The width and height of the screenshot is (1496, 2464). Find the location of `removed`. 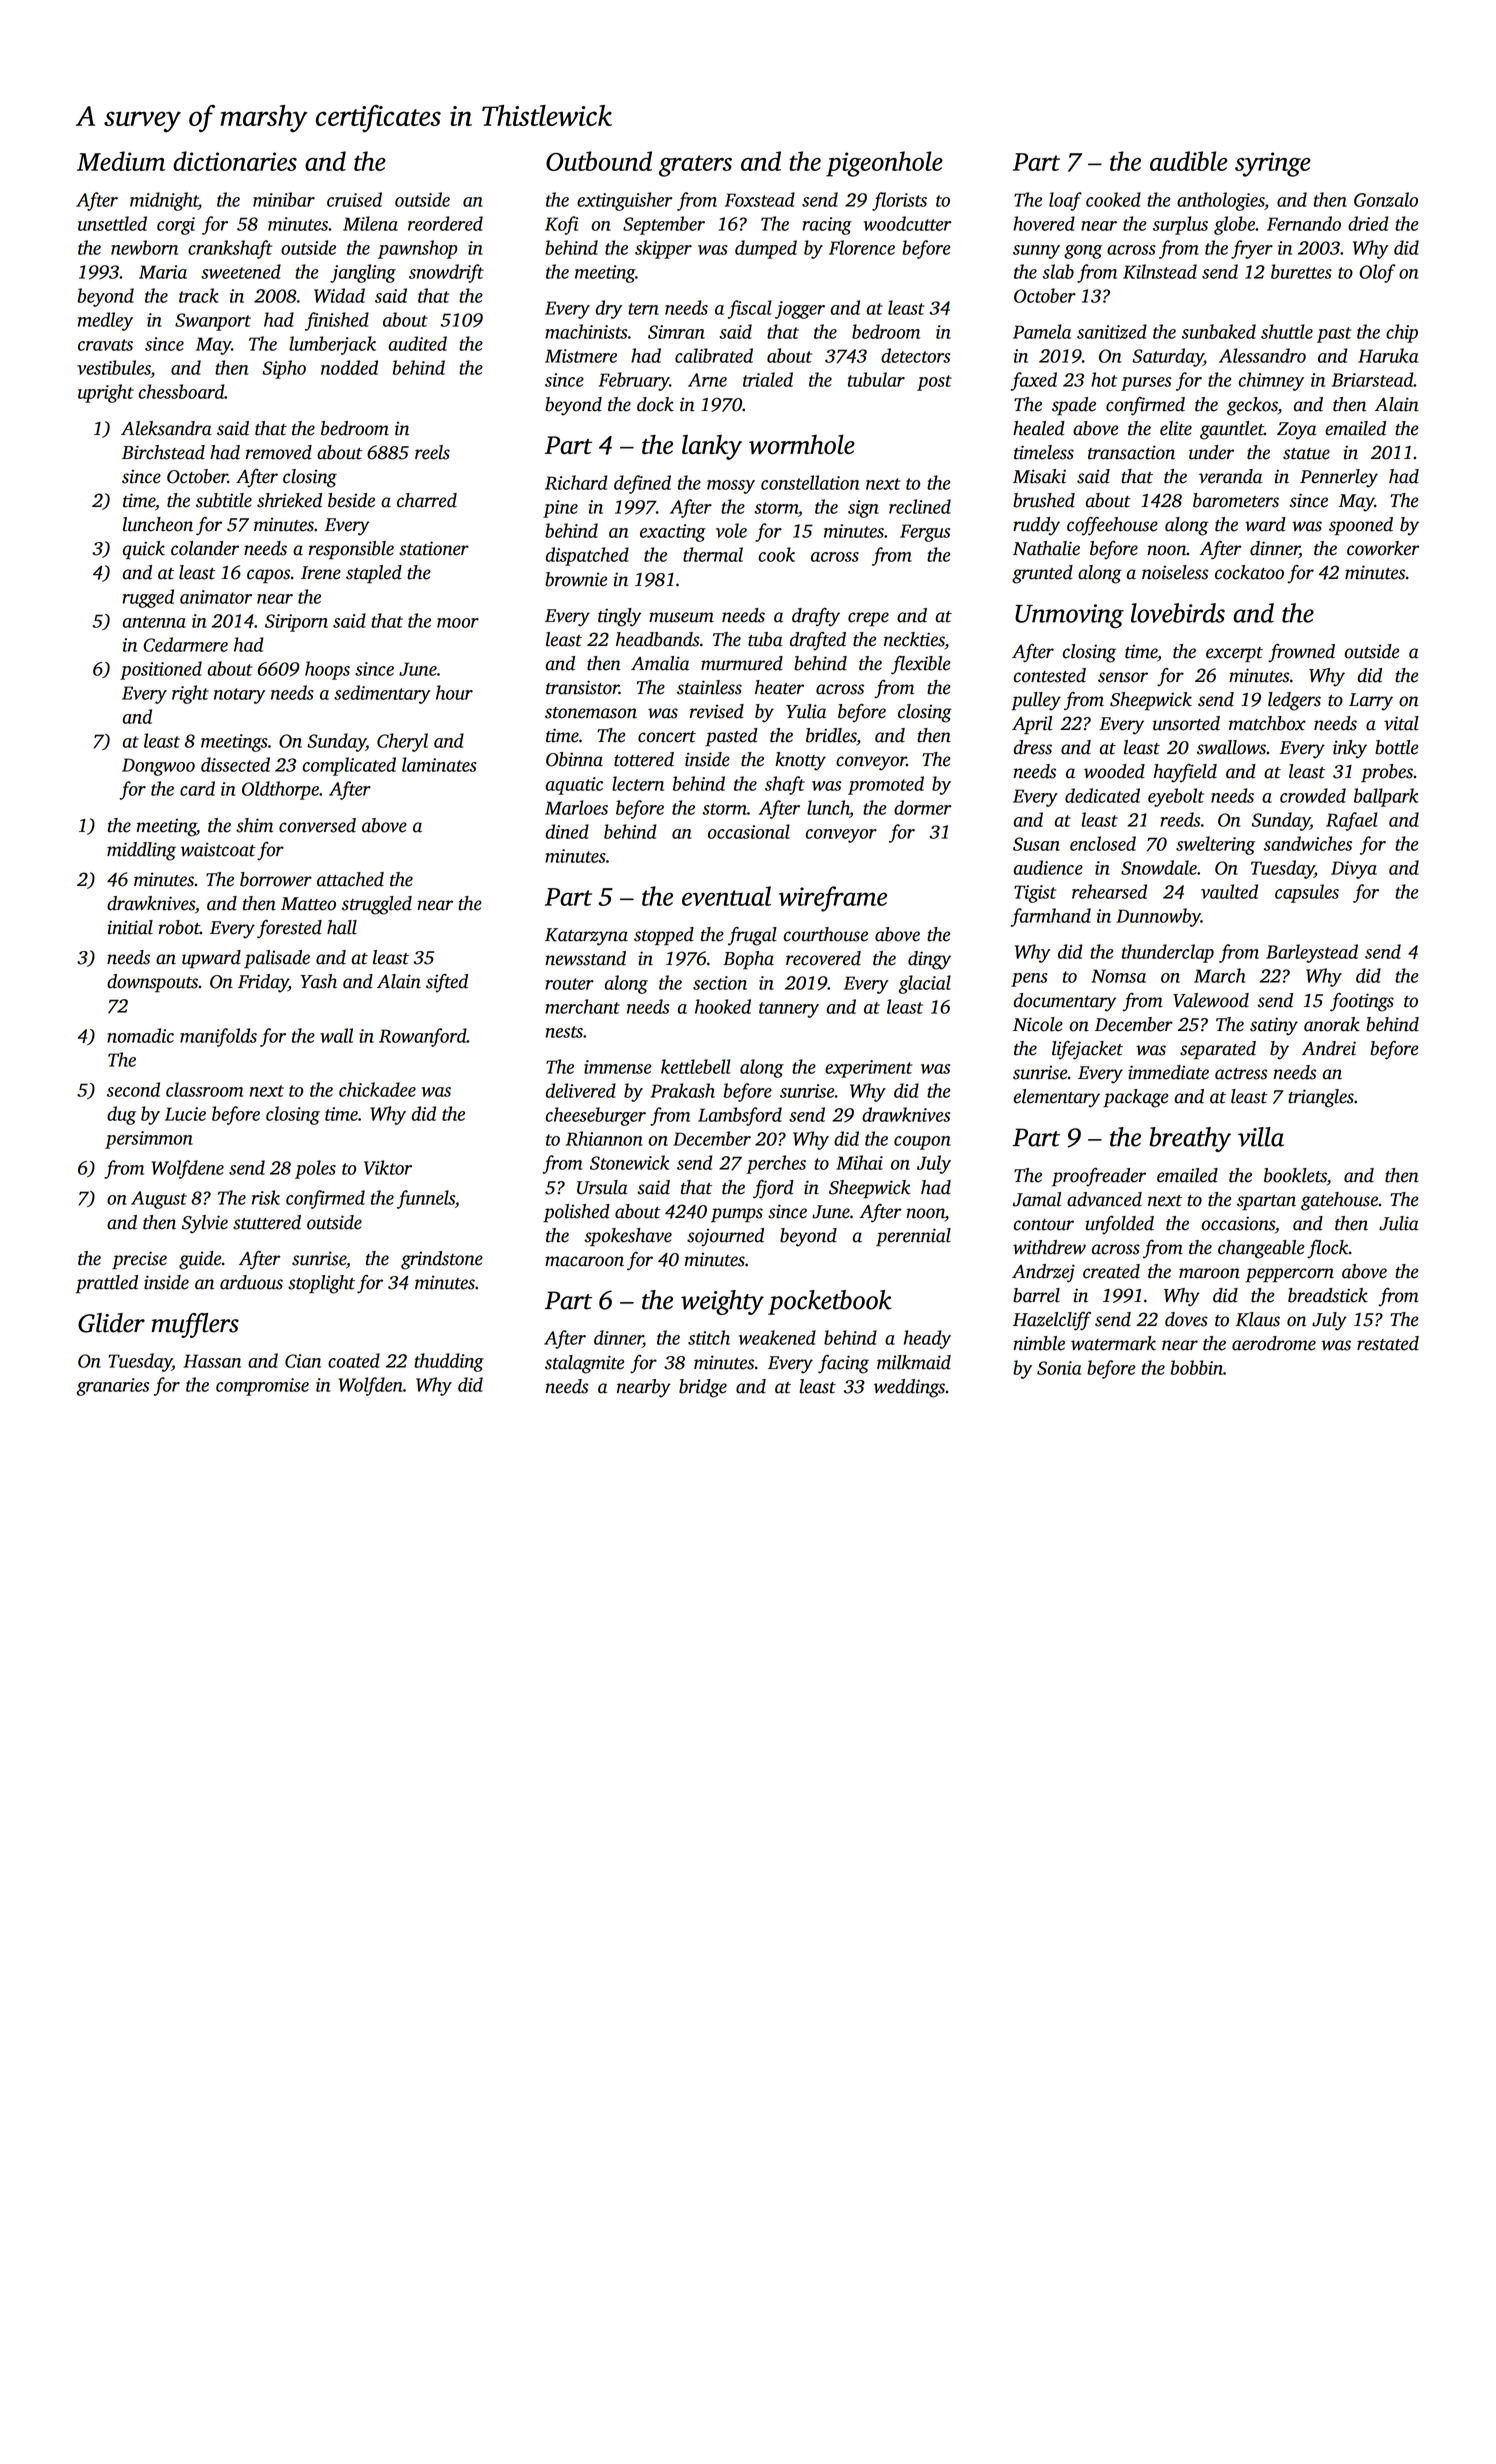

removed is located at coordinates (279, 452).
